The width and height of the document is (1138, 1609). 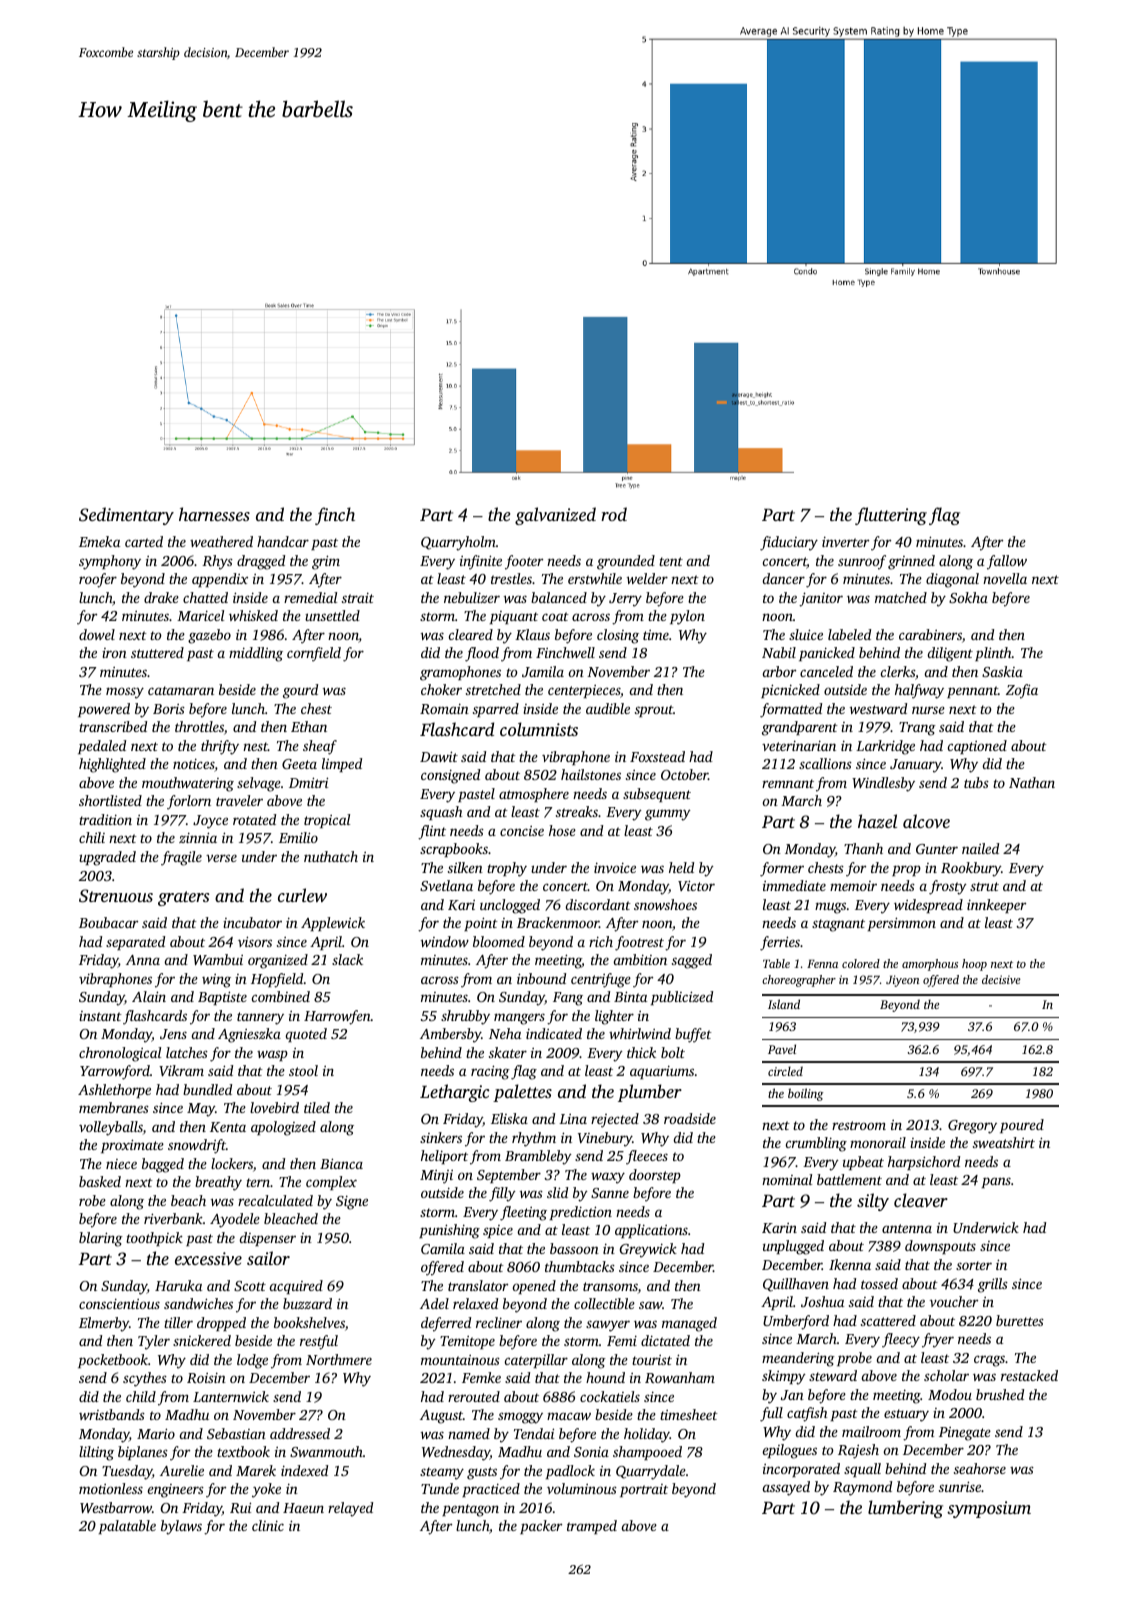 What do you see at coordinates (490, 1072) in the document?
I see `racing` at bounding box center [490, 1072].
